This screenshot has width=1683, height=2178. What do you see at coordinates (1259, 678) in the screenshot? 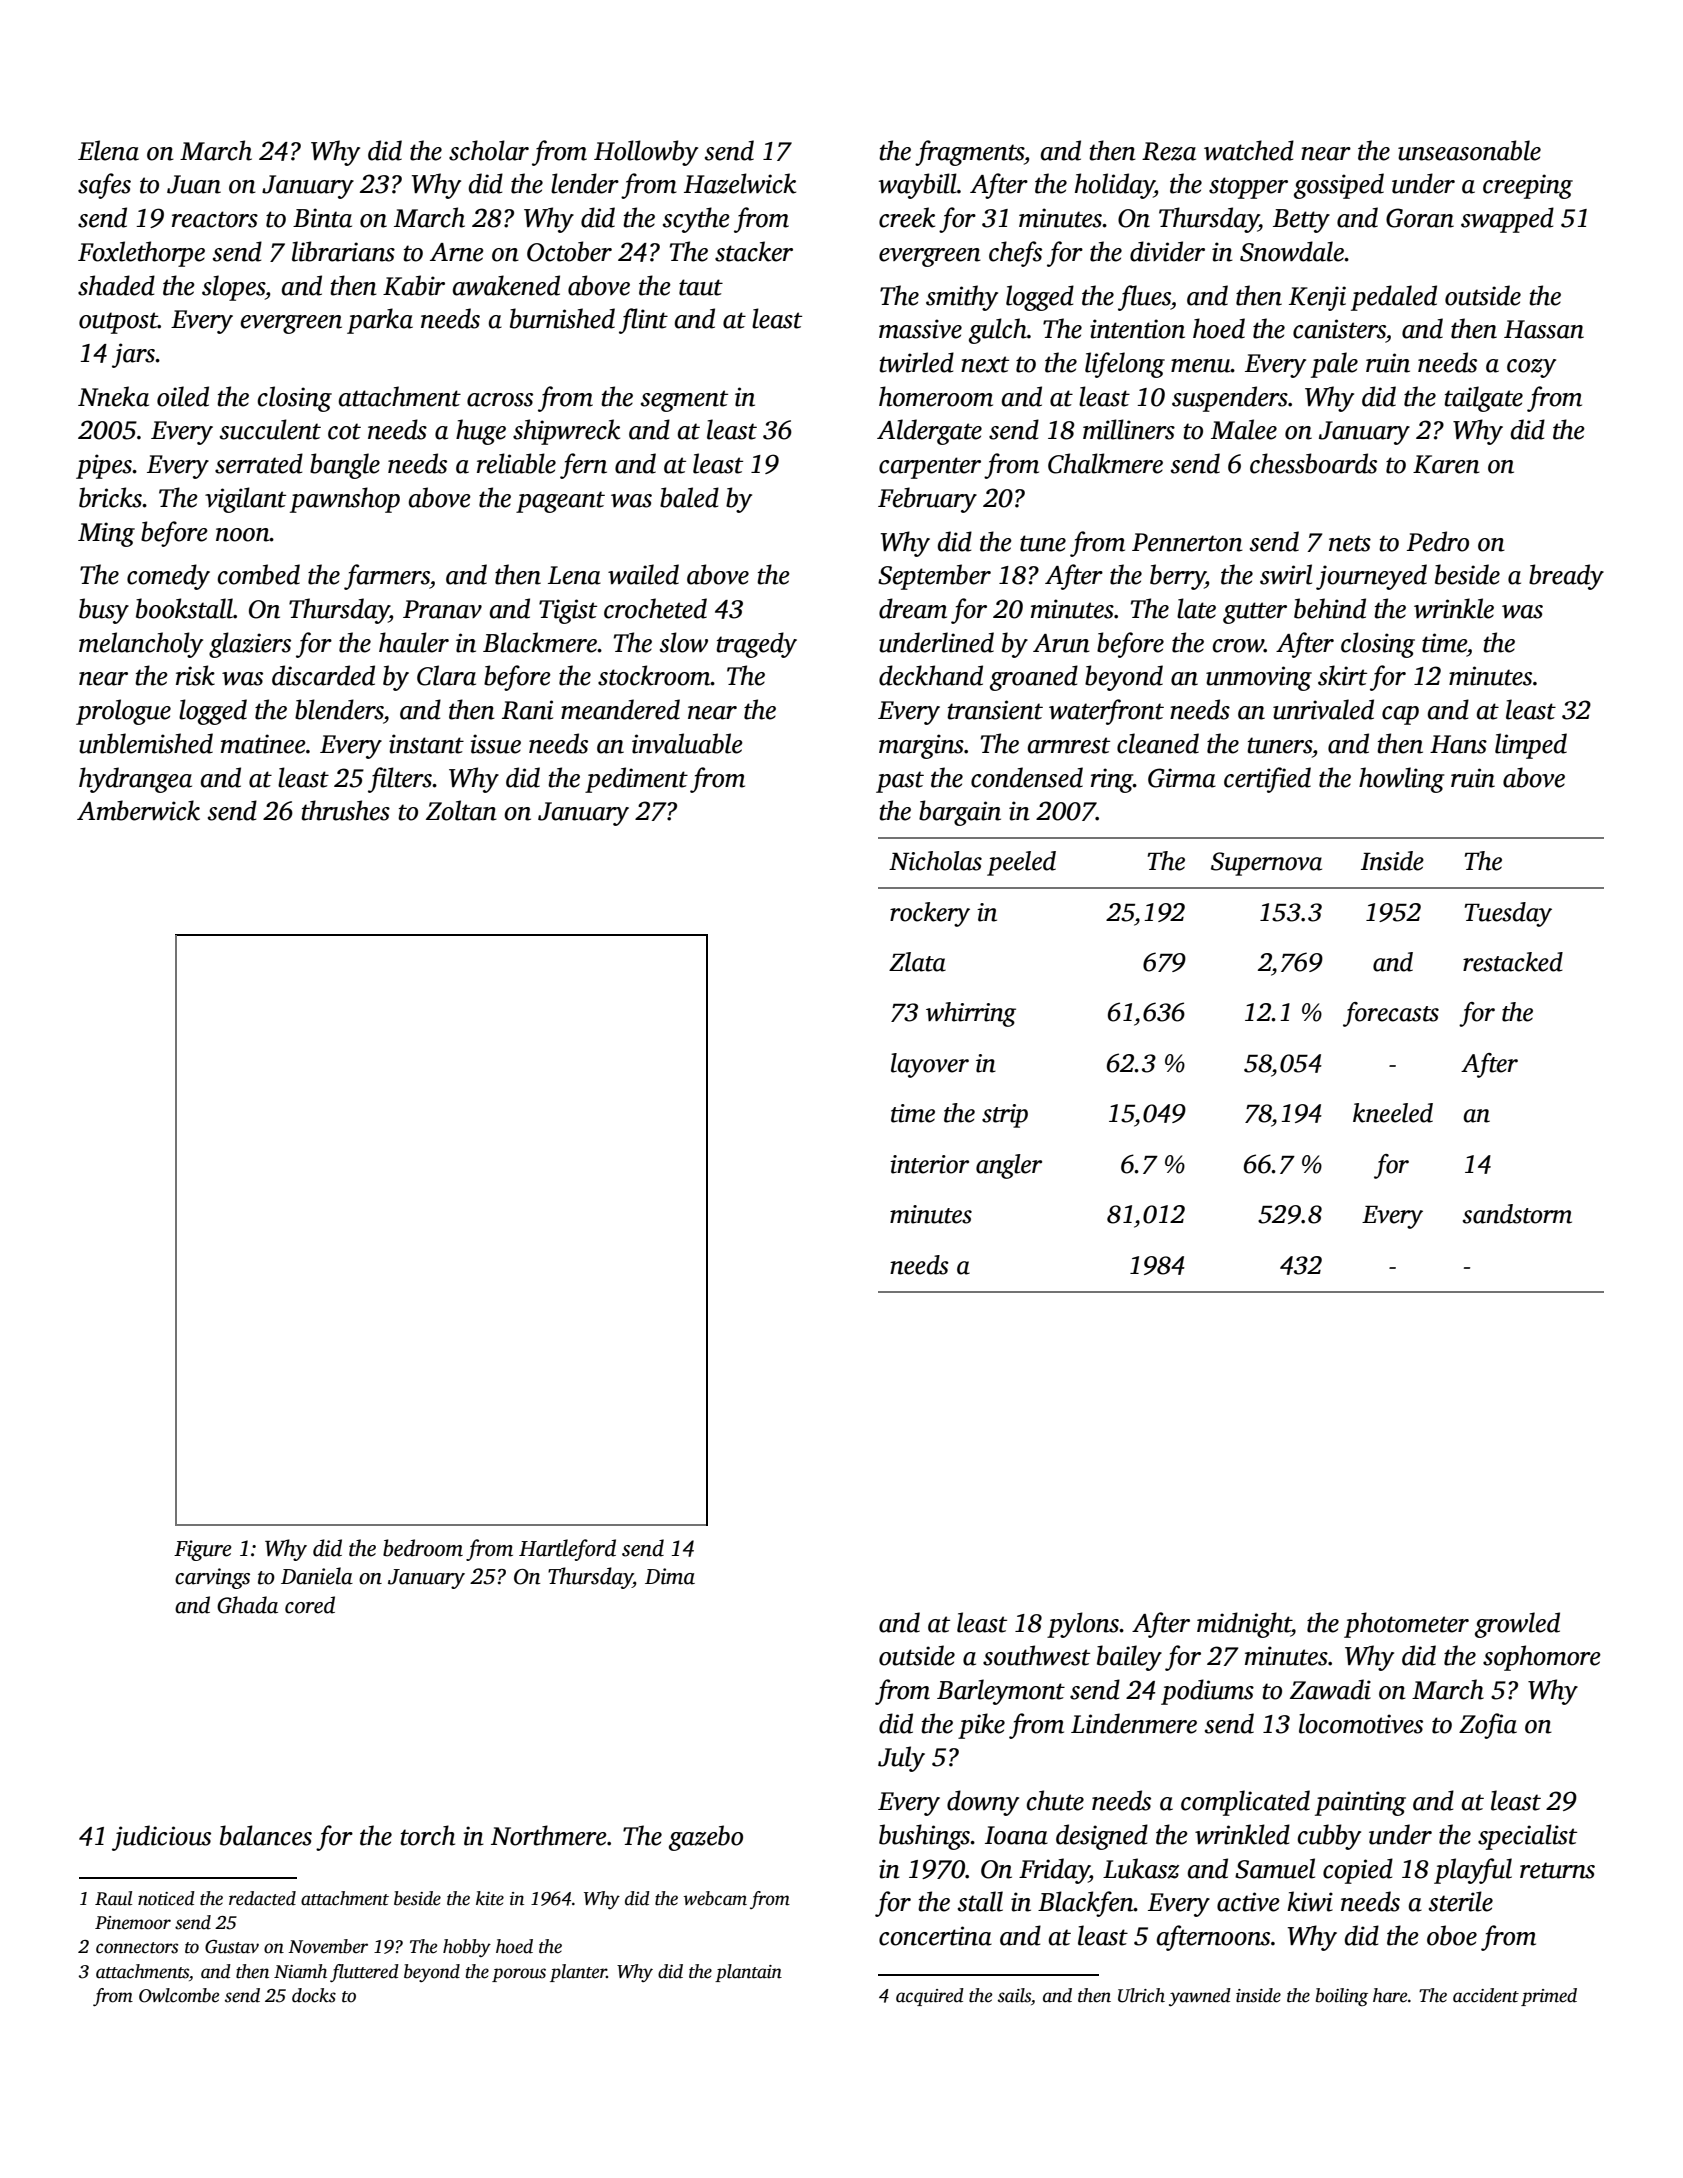
I see `unmoving` at bounding box center [1259, 678].
